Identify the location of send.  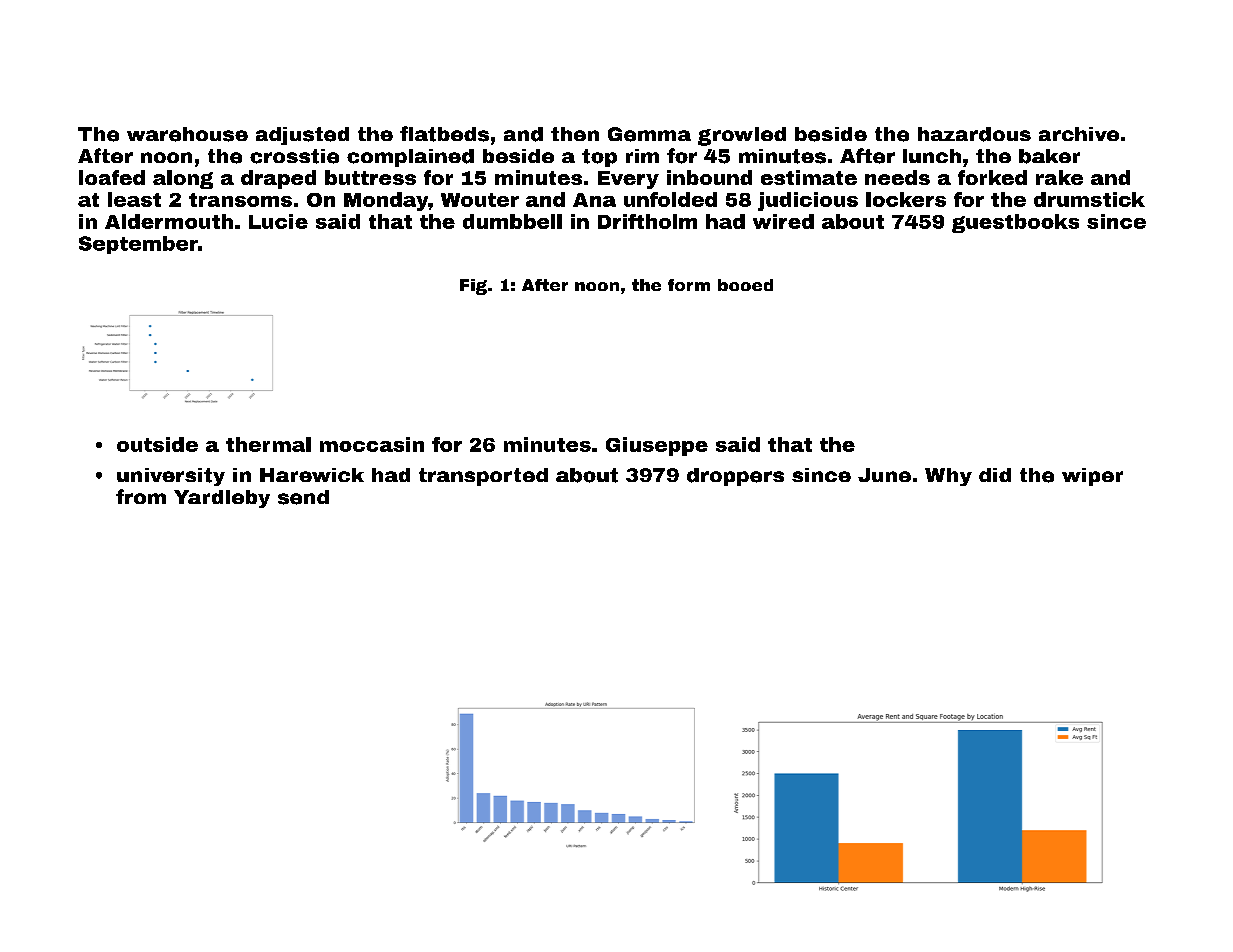
(303, 497).
